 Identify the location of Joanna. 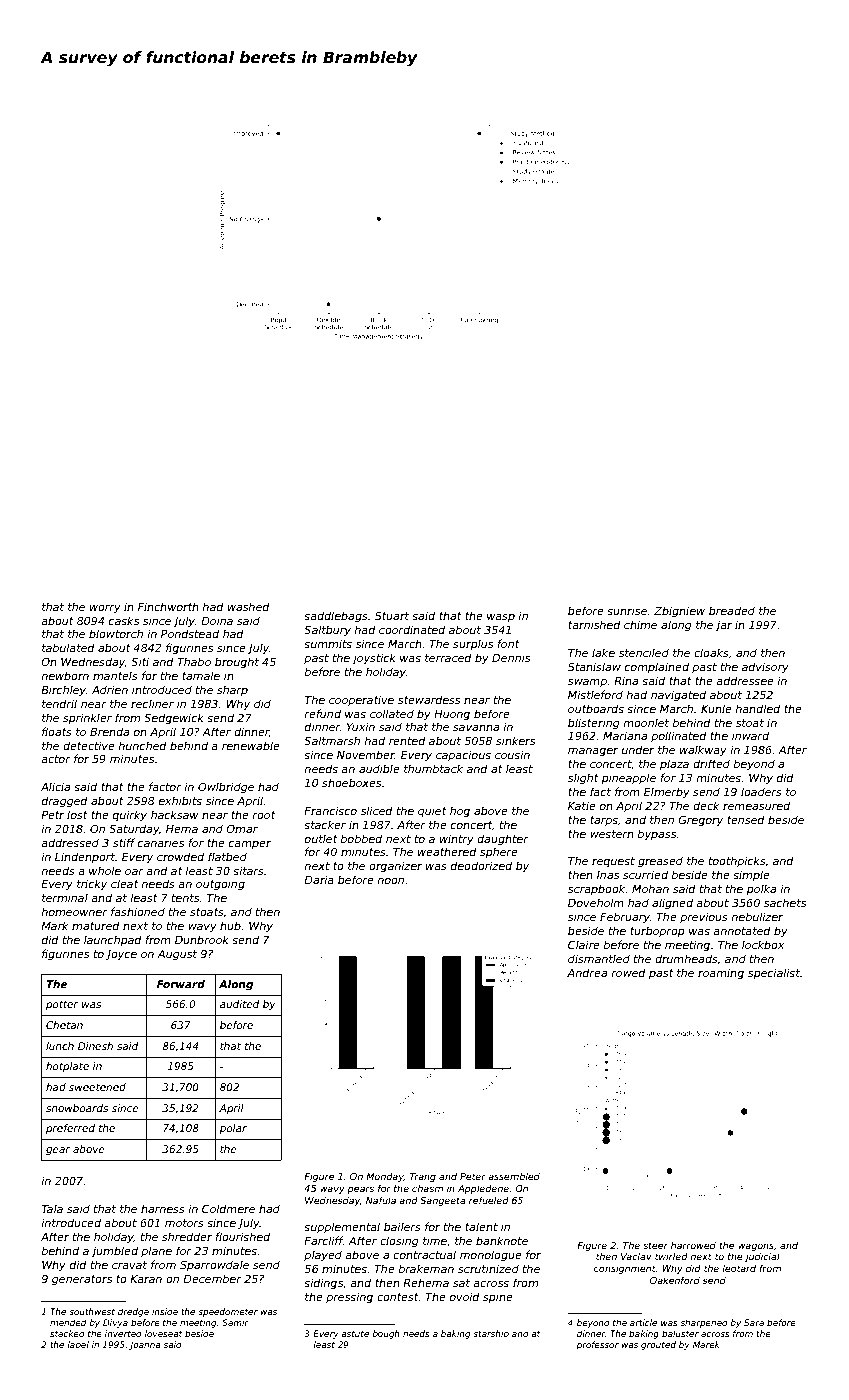
(145, 1345).
